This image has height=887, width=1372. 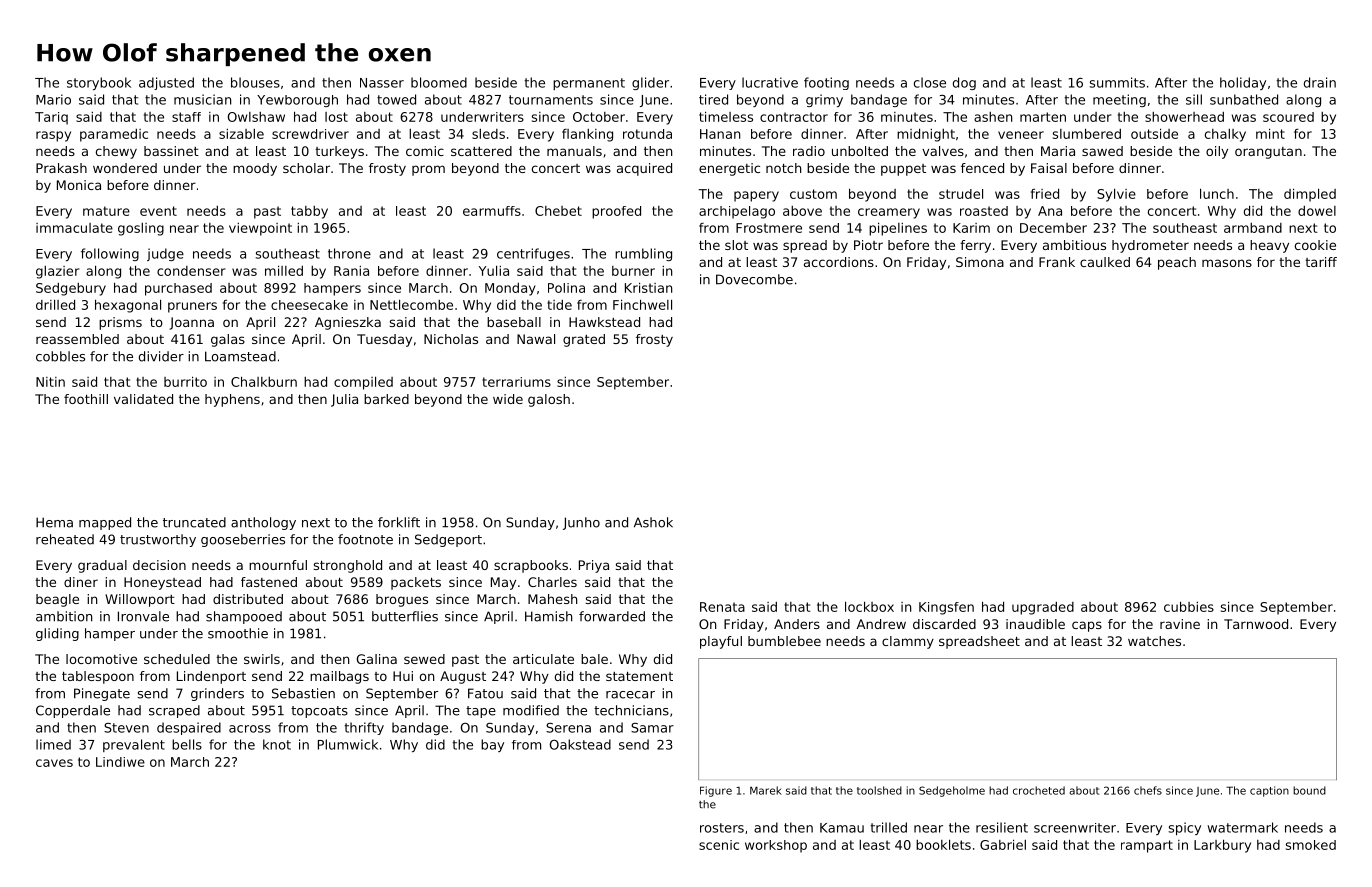 I want to click on storybook, so click(x=99, y=83).
